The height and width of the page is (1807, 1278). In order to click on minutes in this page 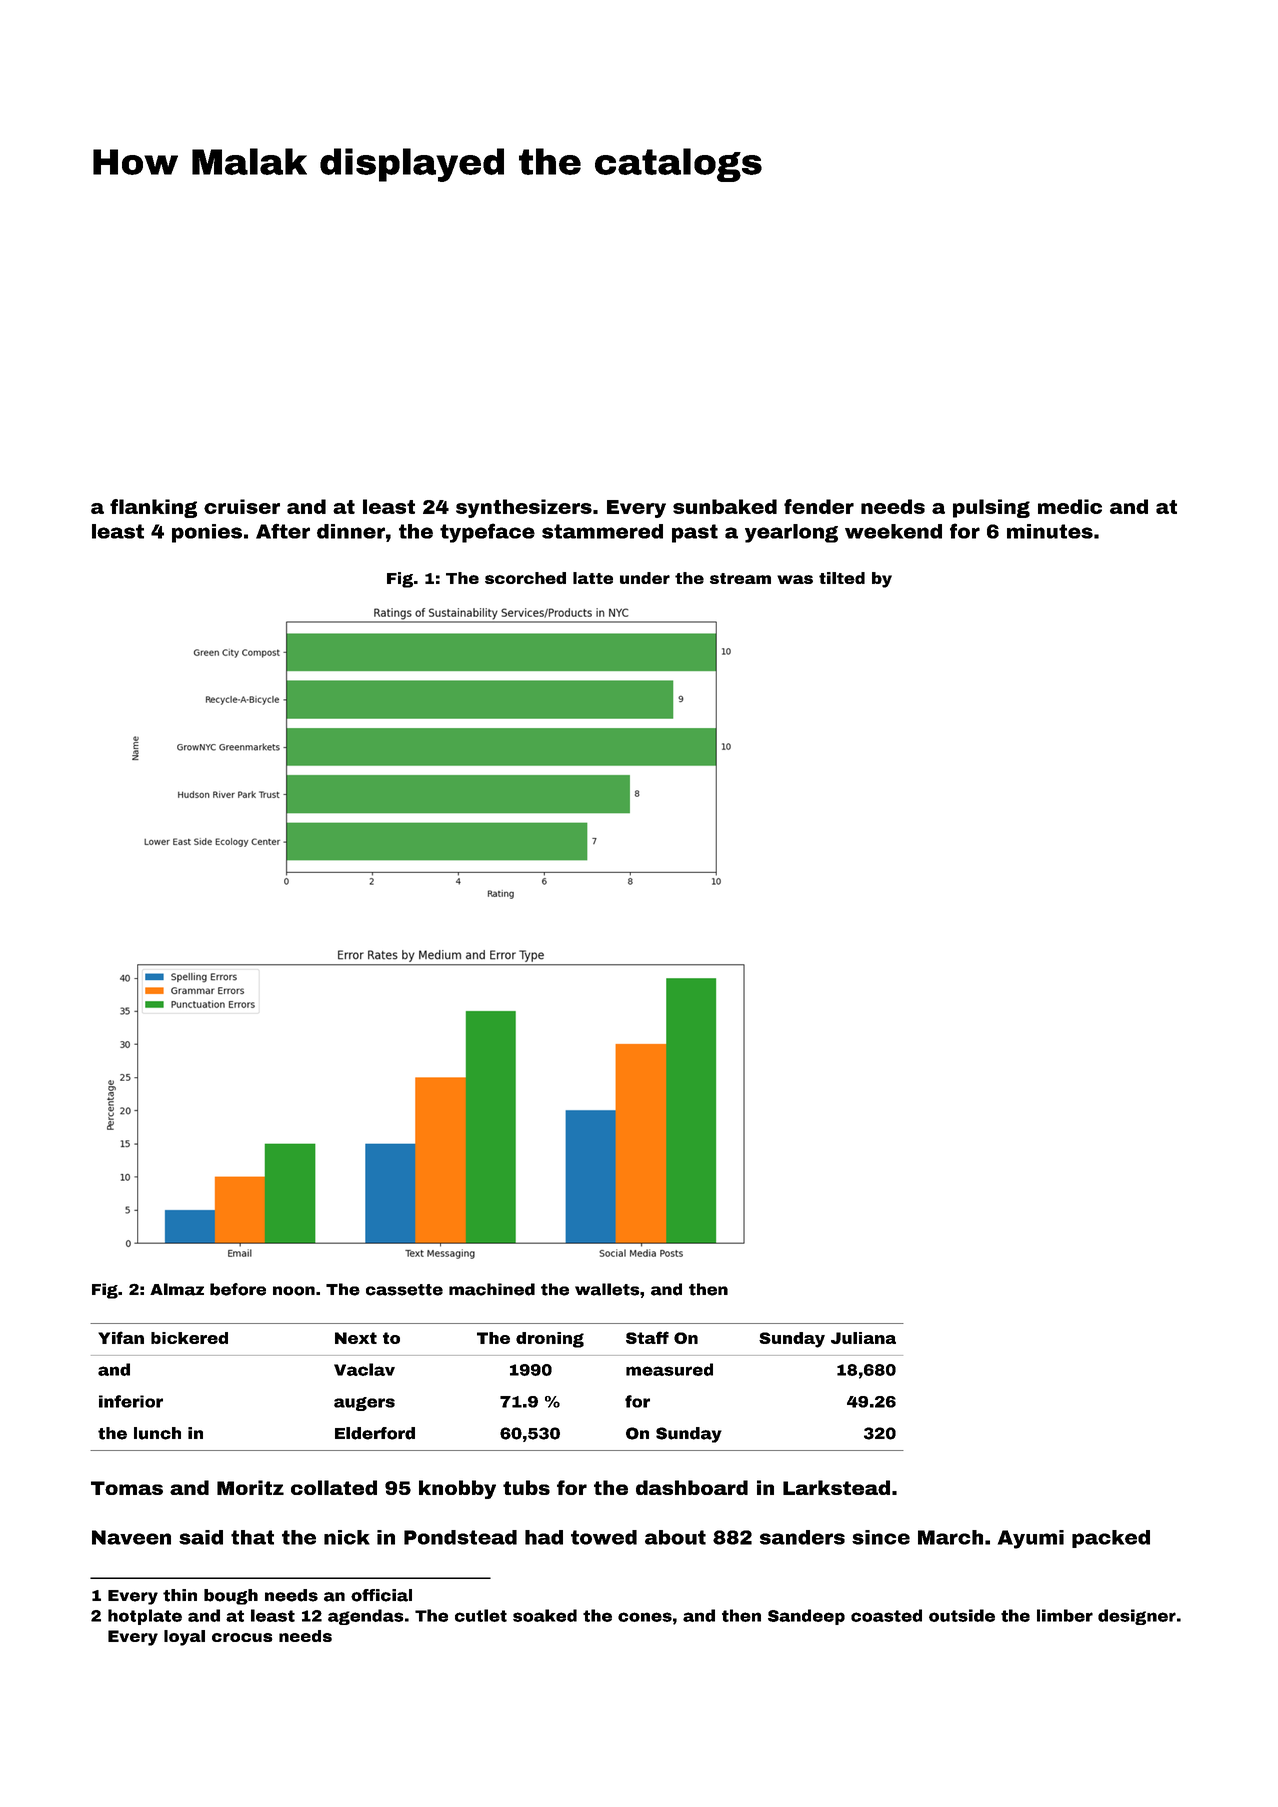, I will do `click(1050, 531)`.
